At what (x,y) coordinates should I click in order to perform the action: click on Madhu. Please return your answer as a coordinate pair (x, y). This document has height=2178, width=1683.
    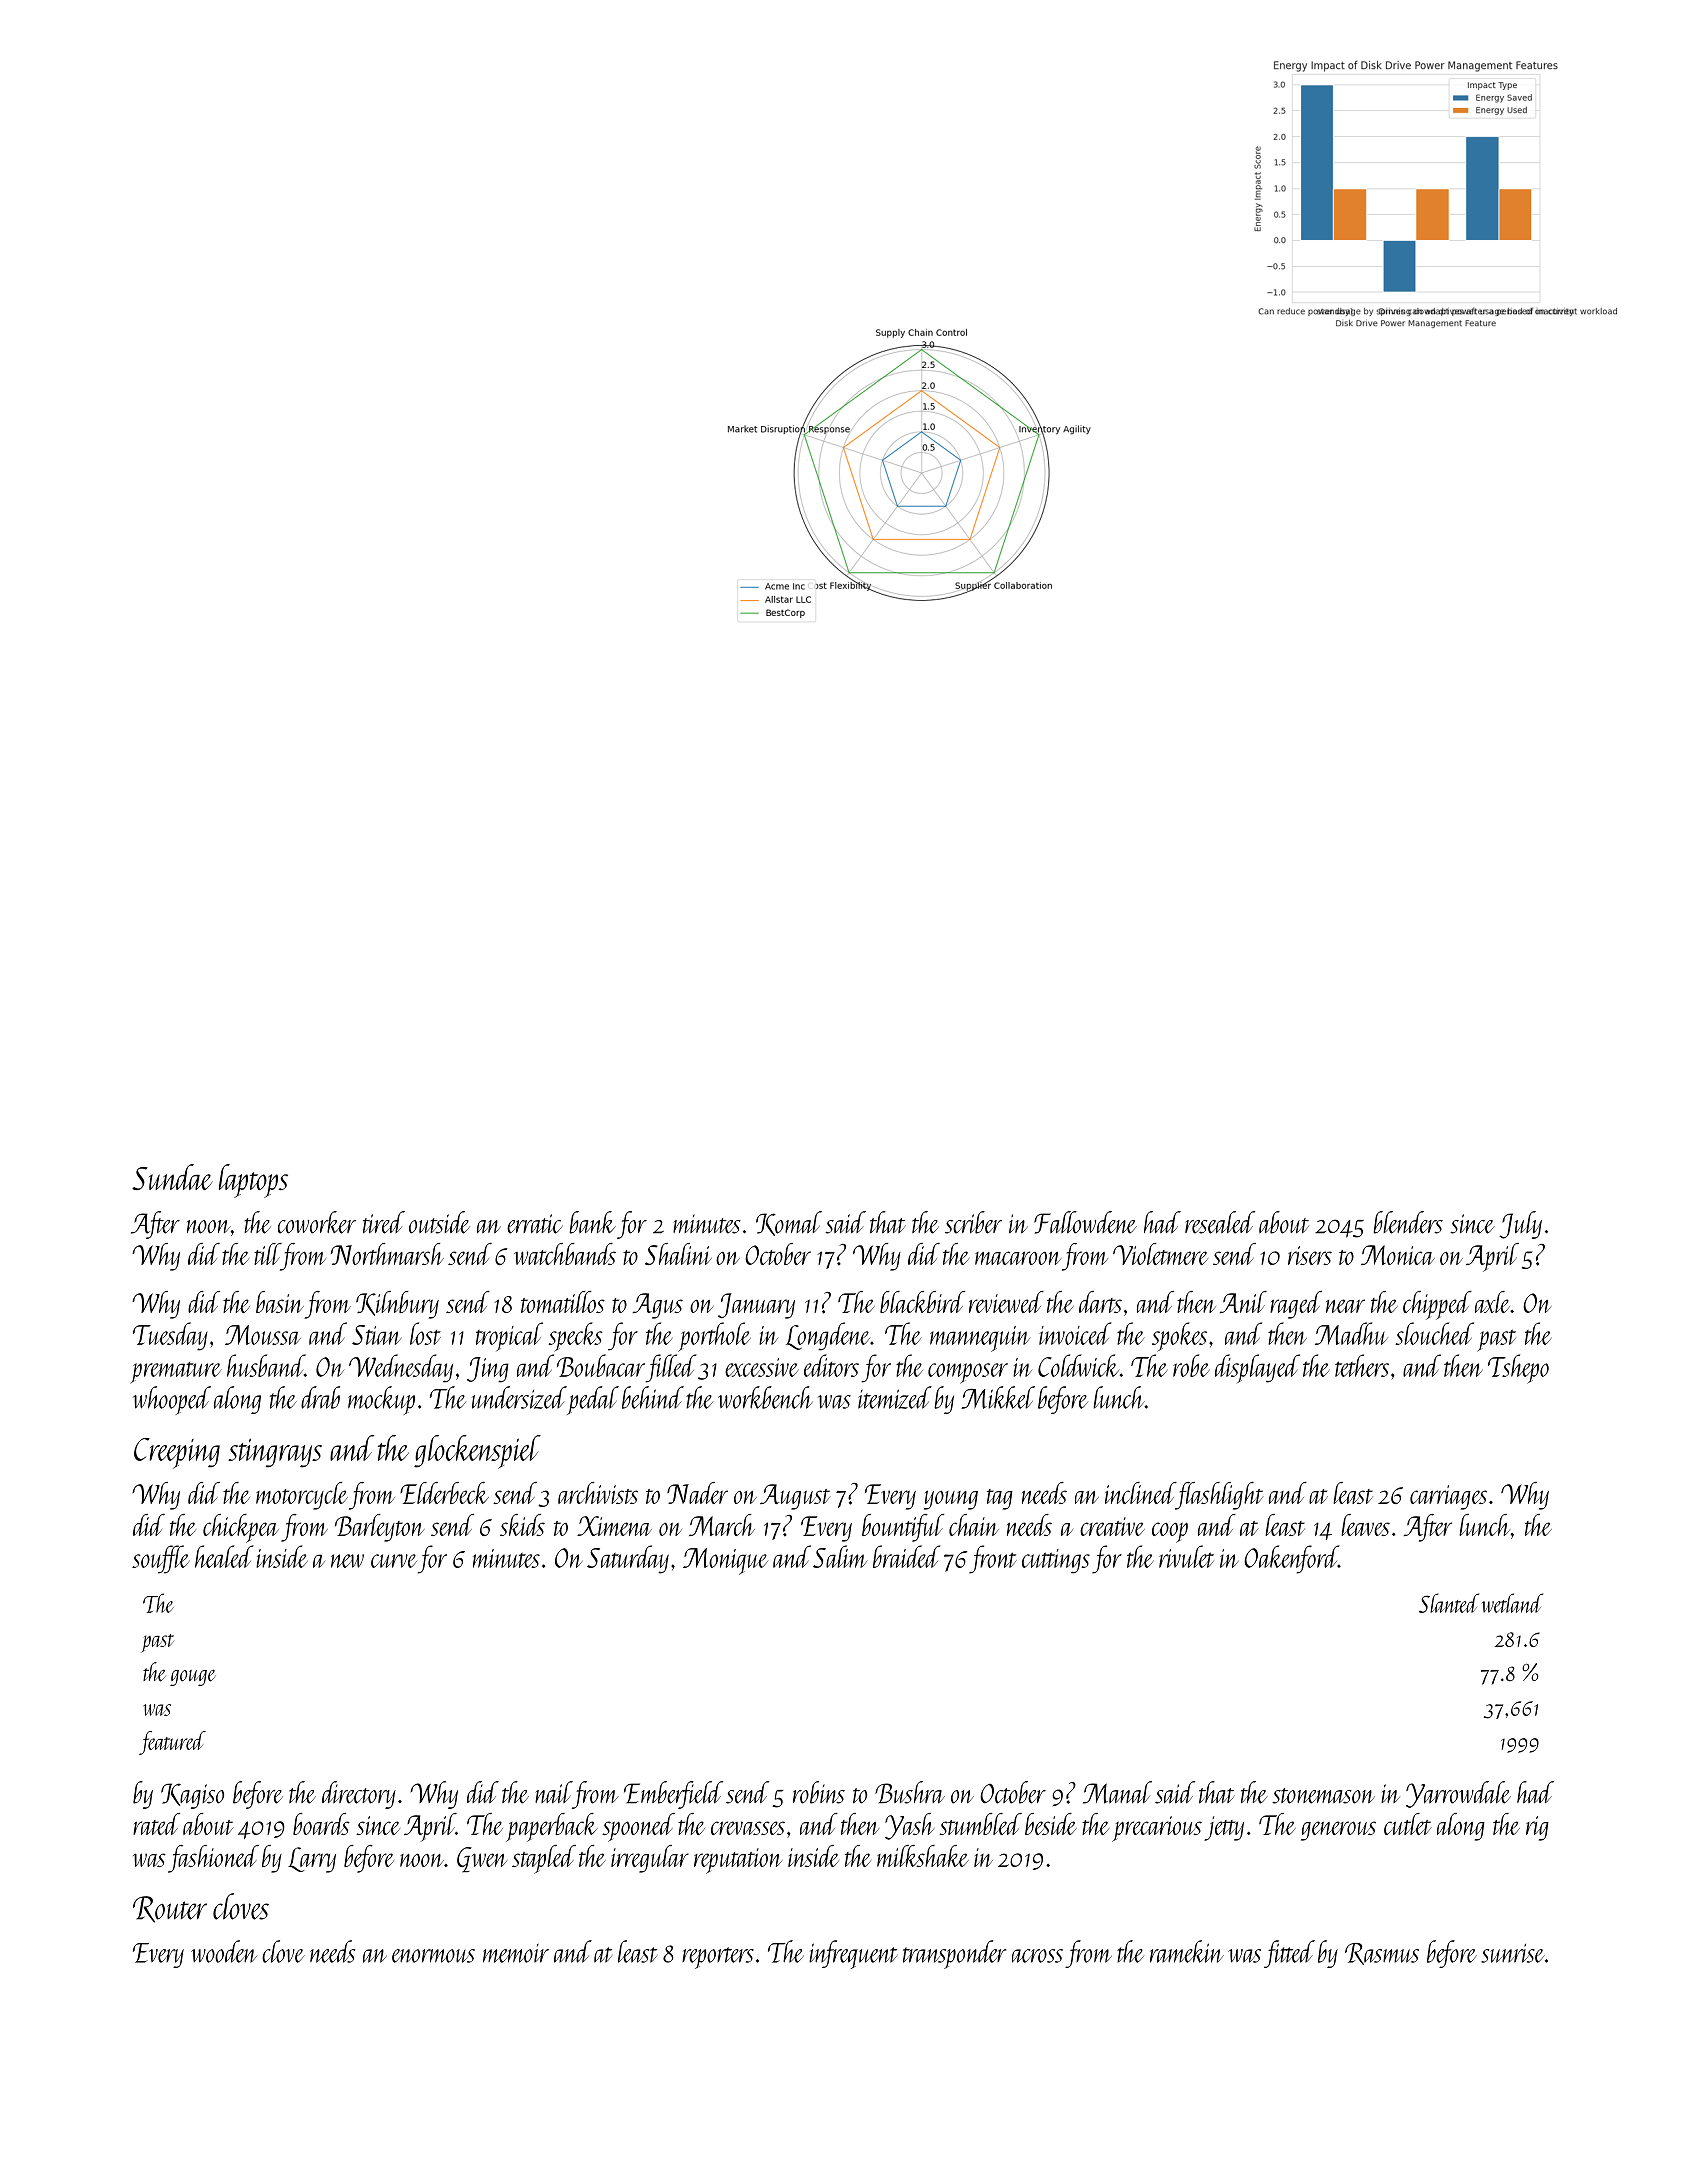
    Looking at the image, I should click on (1351, 1333).
